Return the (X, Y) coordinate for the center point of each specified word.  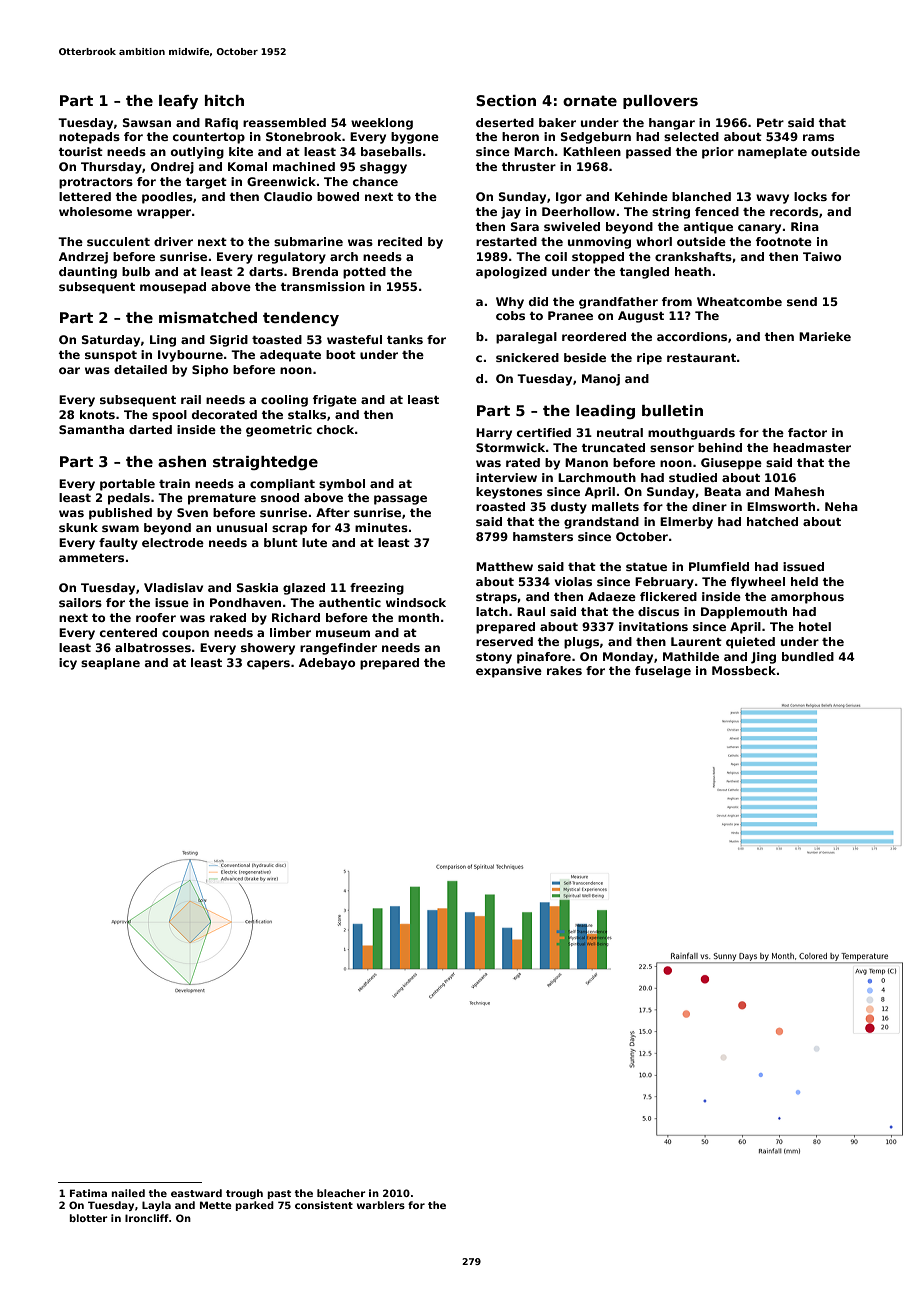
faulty (118, 544)
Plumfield (719, 566)
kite (241, 151)
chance (375, 181)
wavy (772, 199)
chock (335, 429)
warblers (381, 1205)
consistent (324, 1205)
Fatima (88, 1193)
